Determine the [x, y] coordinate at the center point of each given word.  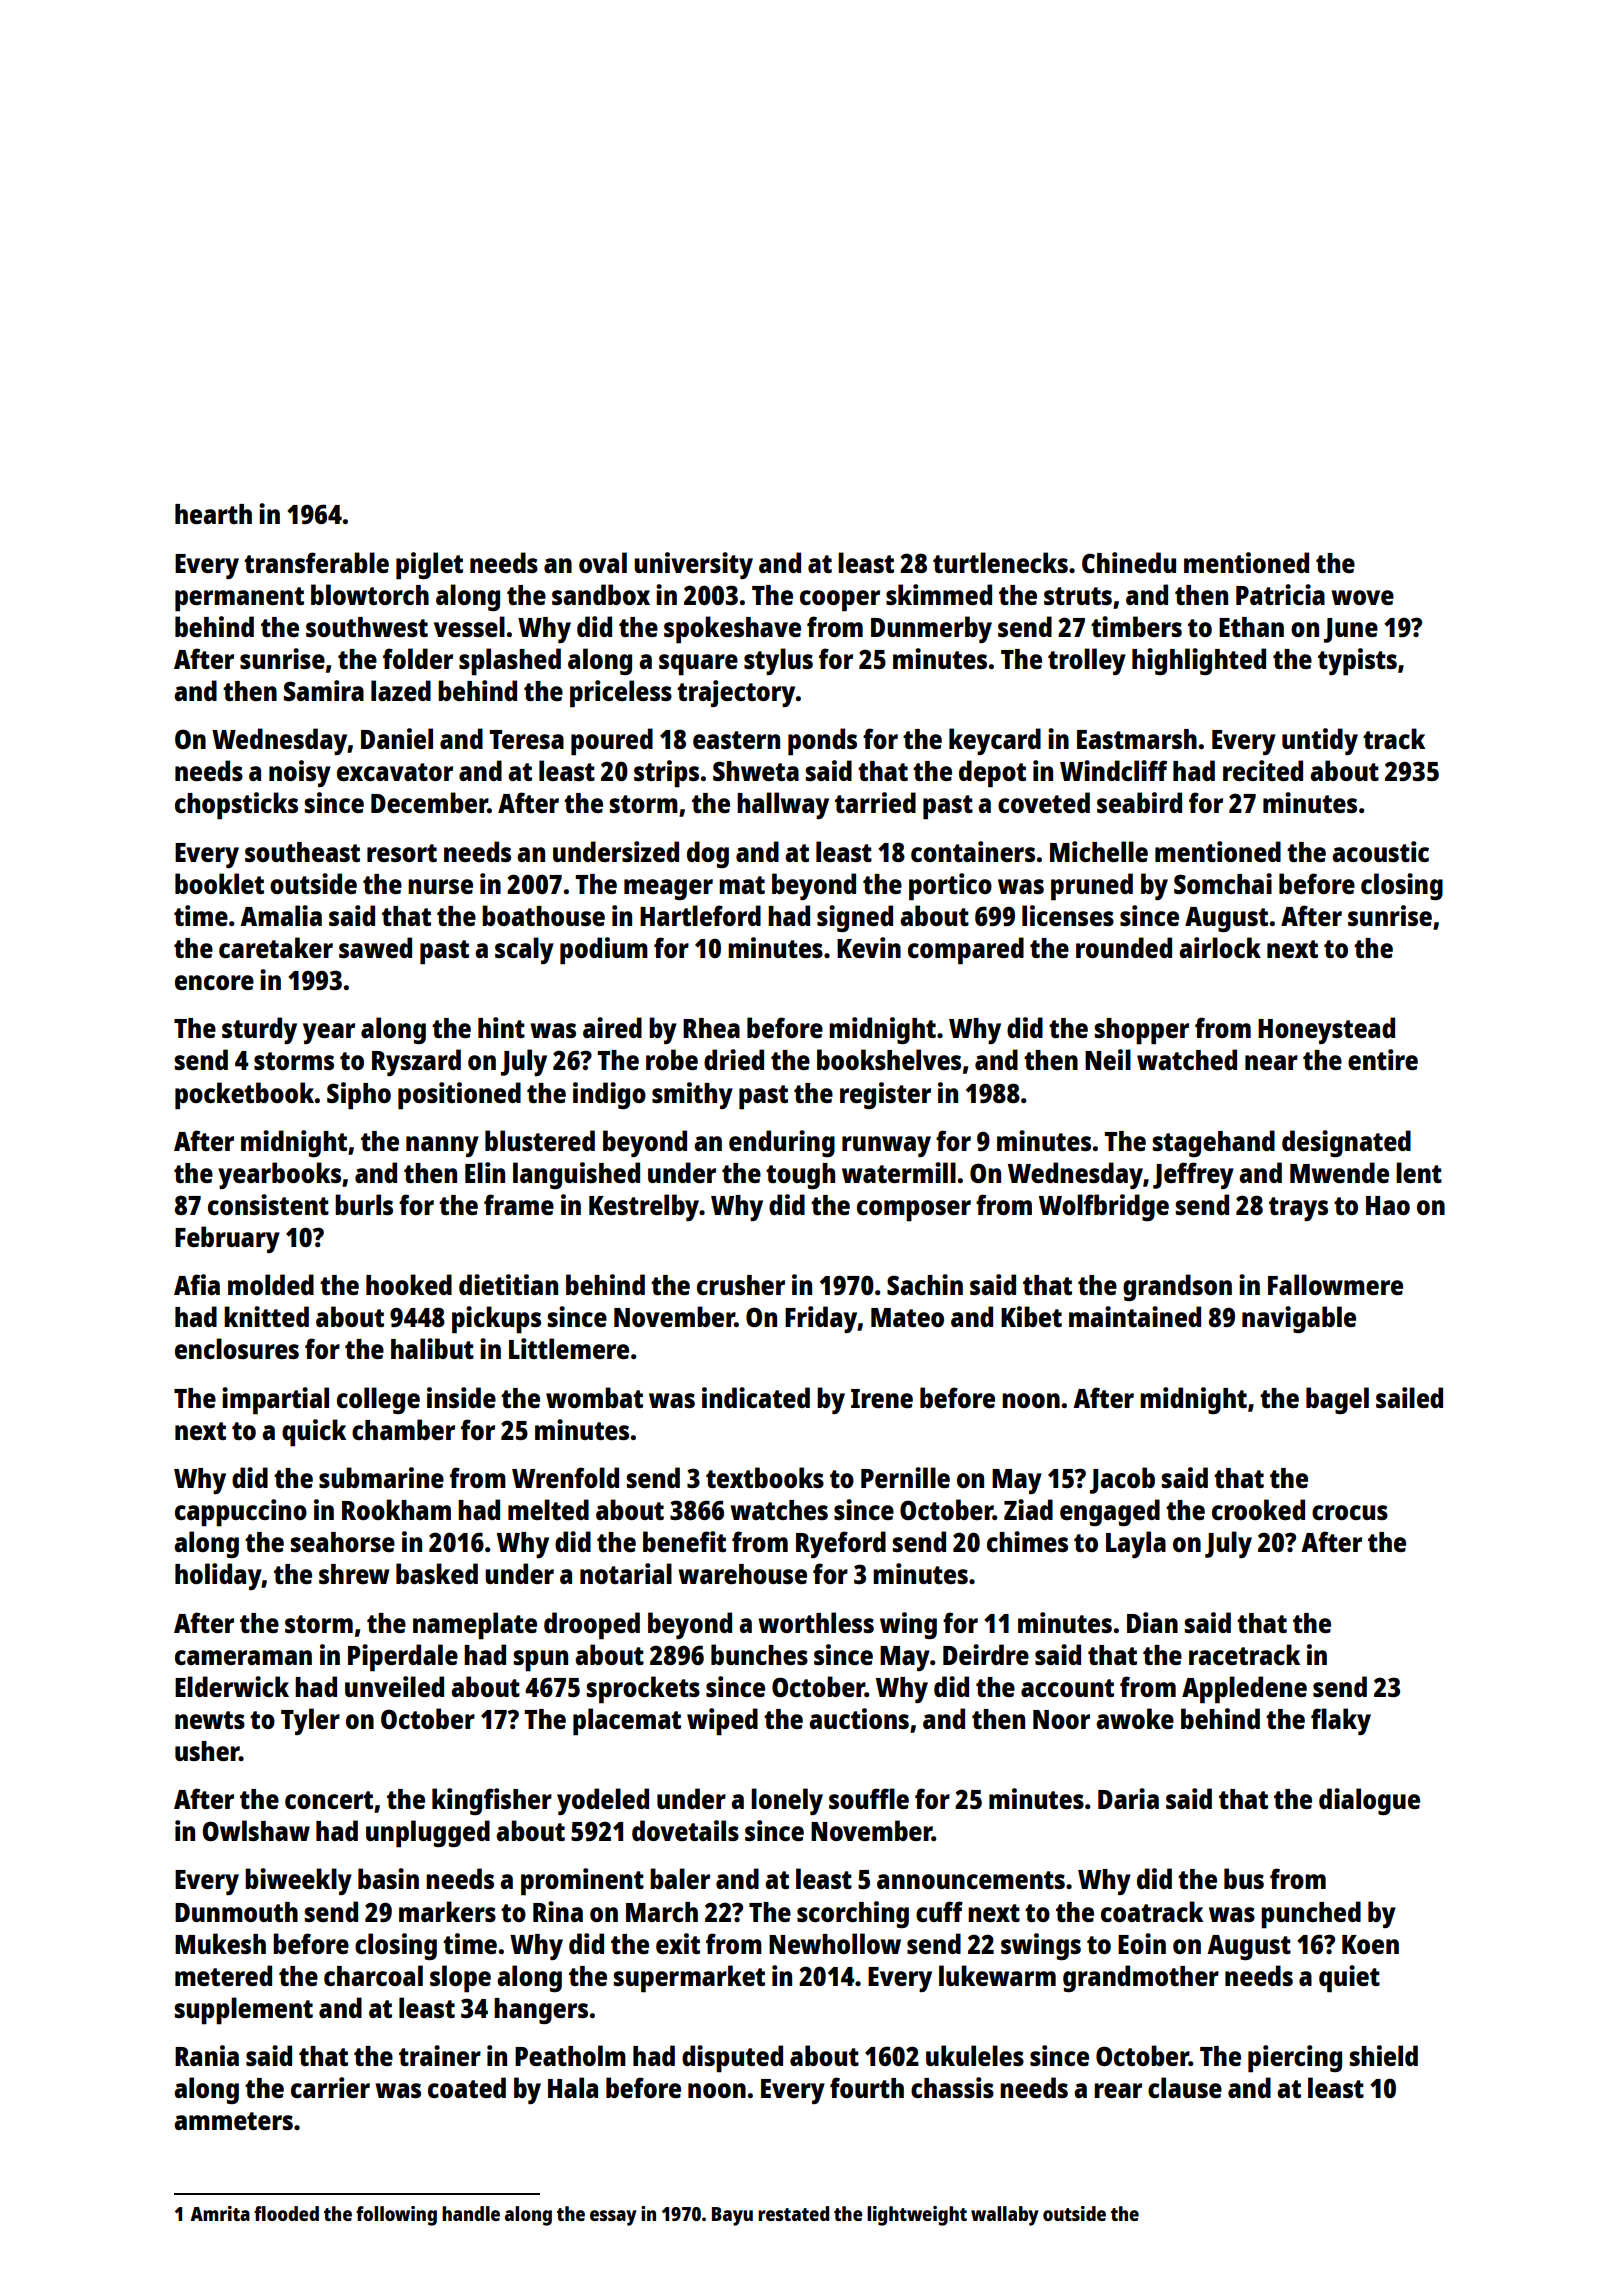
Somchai [1223, 883]
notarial [626, 1573]
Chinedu [1129, 562]
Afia [197, 1284]
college [378, 1400]
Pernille [905, 1477]
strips [666, 774]
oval [603, 562]
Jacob [1122, 1480]
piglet [429, 566]
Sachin [925, 1284]
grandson [1177, 1287]
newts [210, 1720]
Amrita [220, 2213]
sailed [1409, 1397]
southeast [302, 852]
